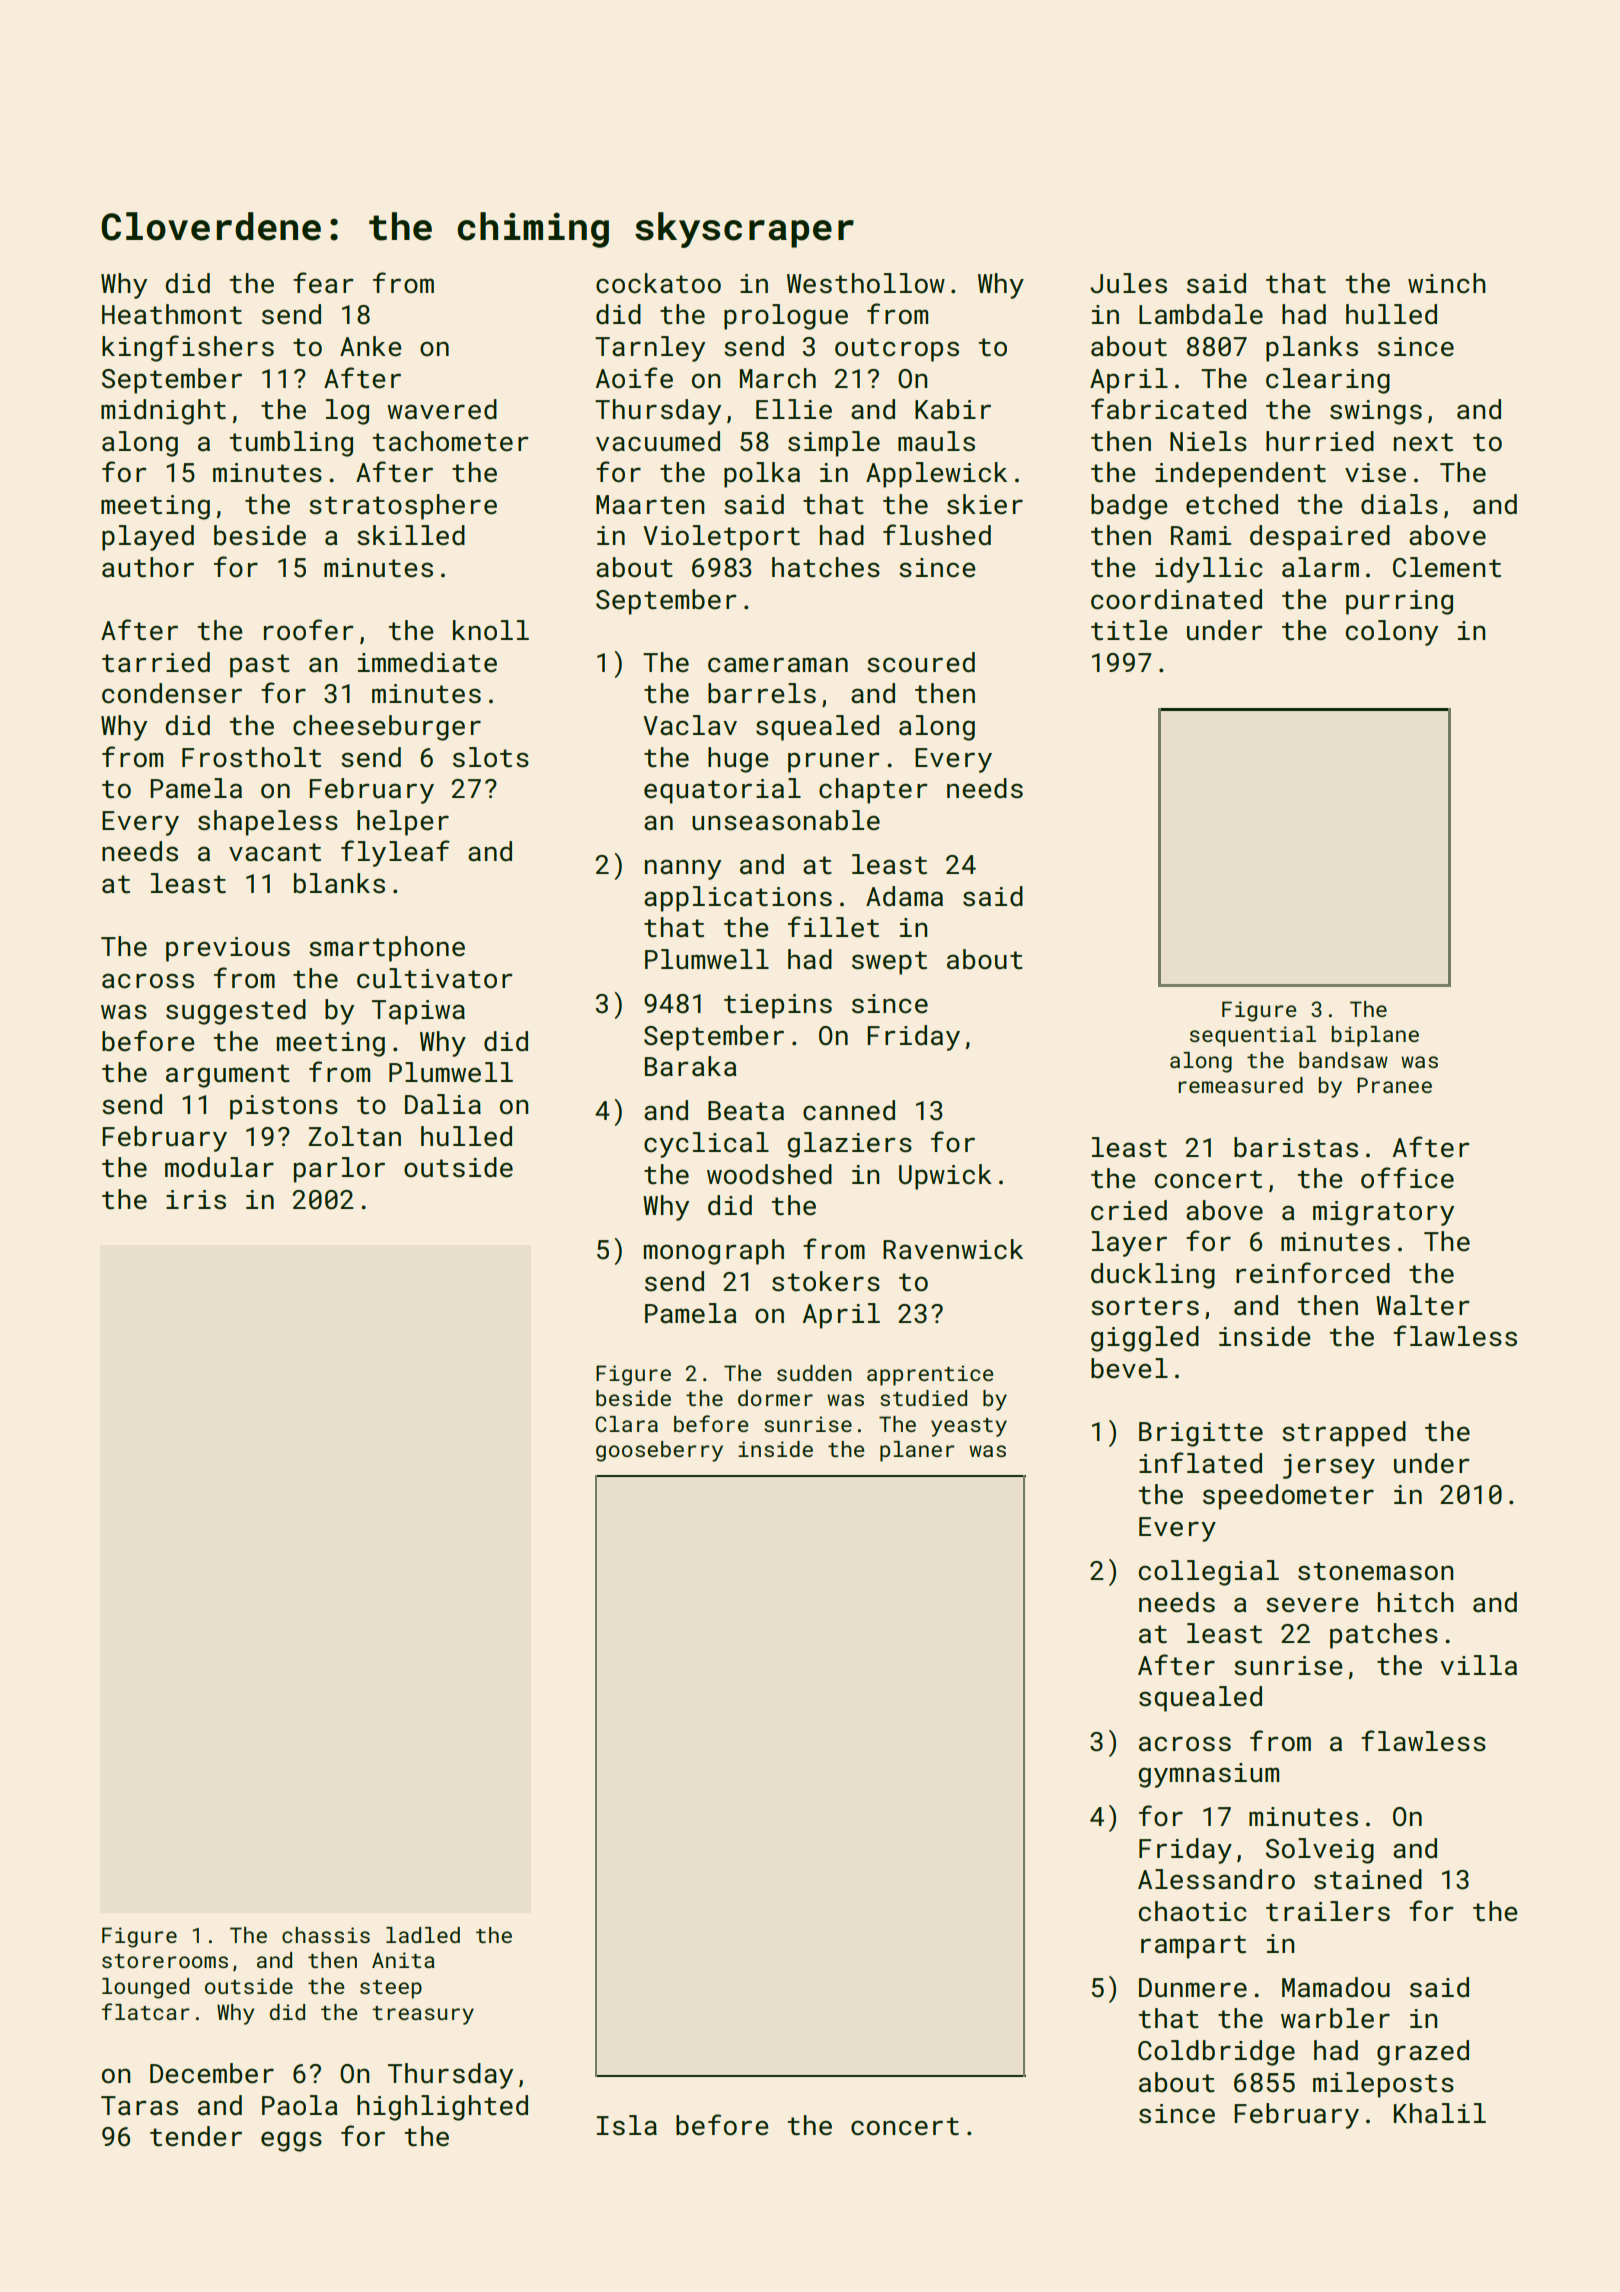 Image resolution: width=1620 pixels, height=2292 pixels. What do you see at coordinates (658, 283) in the screenshot?
I see `cockatoo` at bounding box center [658, 283].
